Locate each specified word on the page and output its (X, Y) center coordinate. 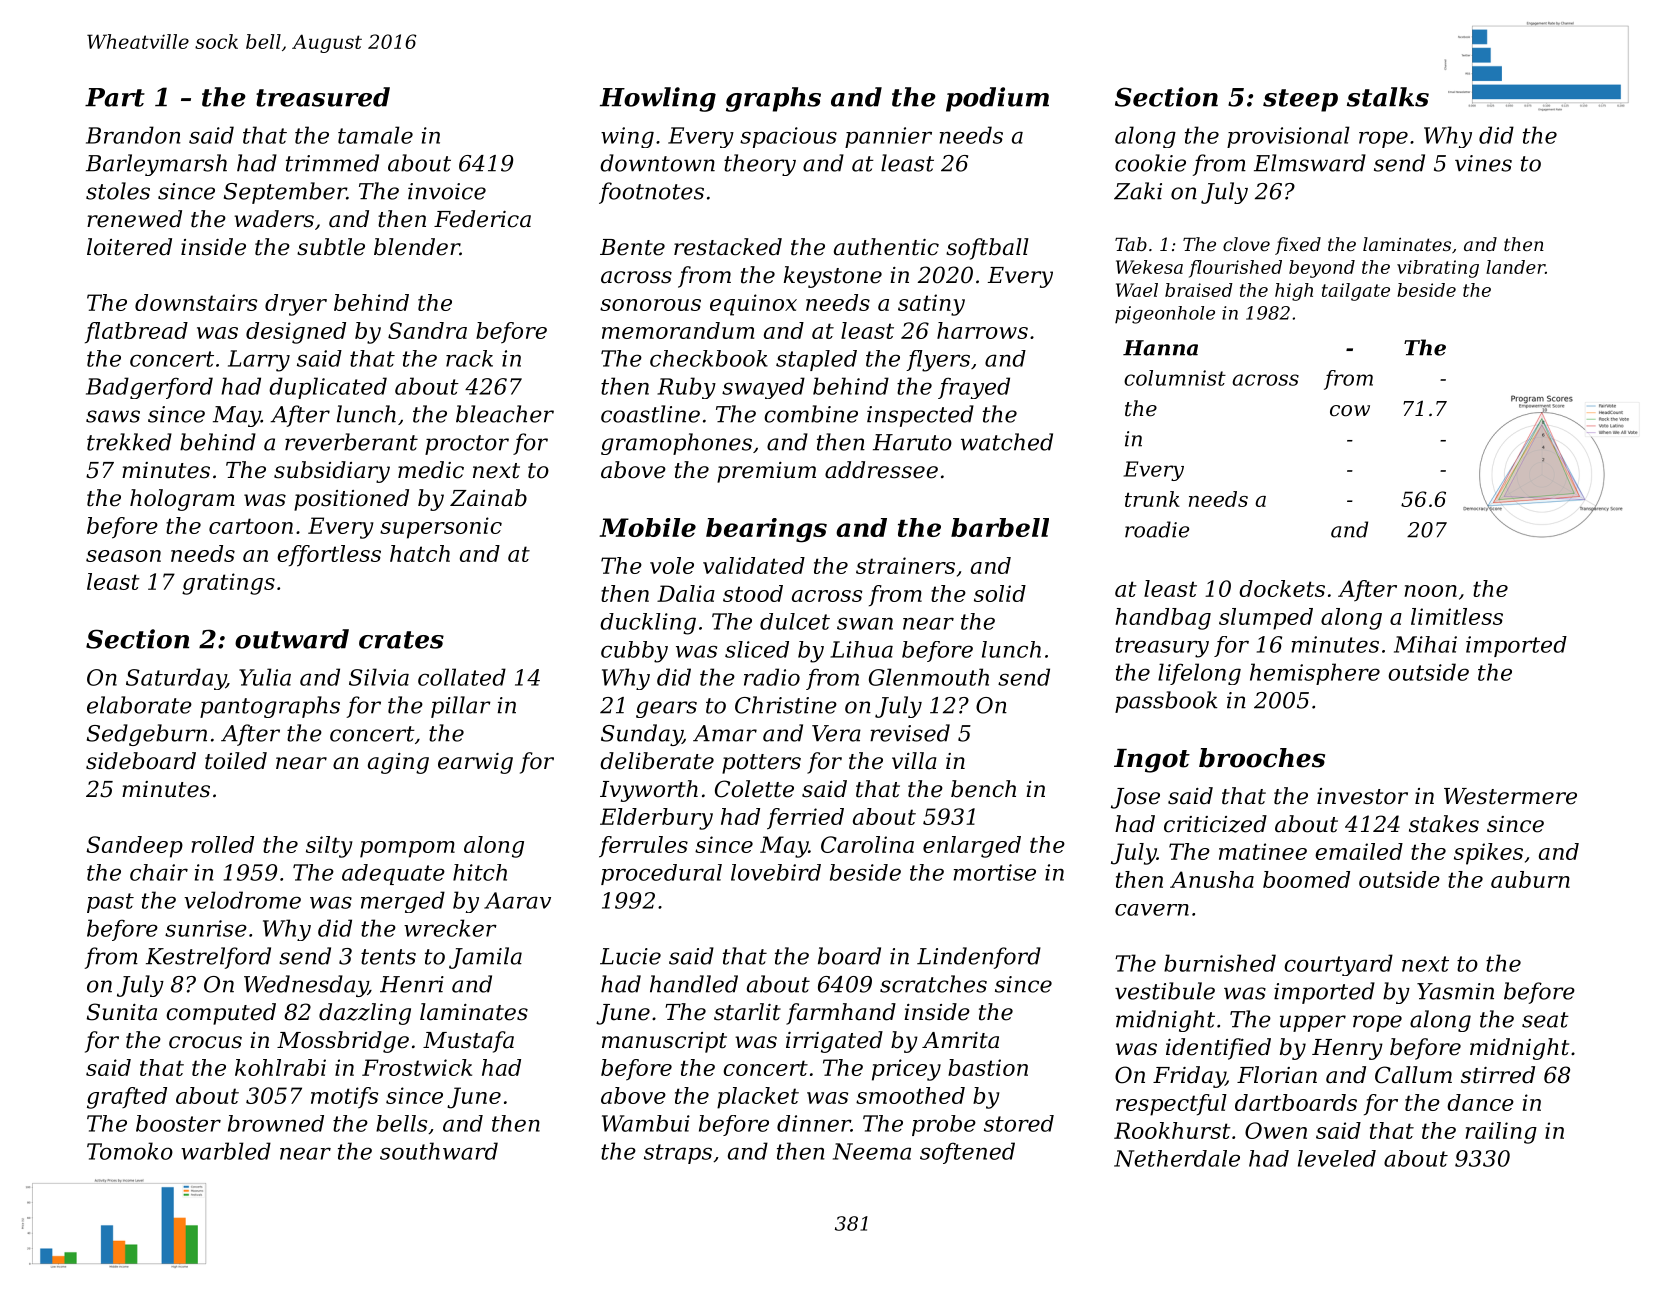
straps (678, 1154)
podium (997, 99)
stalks (1388, 97)
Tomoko (130, 1151)
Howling (658, 99)
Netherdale (1177, 1158)
